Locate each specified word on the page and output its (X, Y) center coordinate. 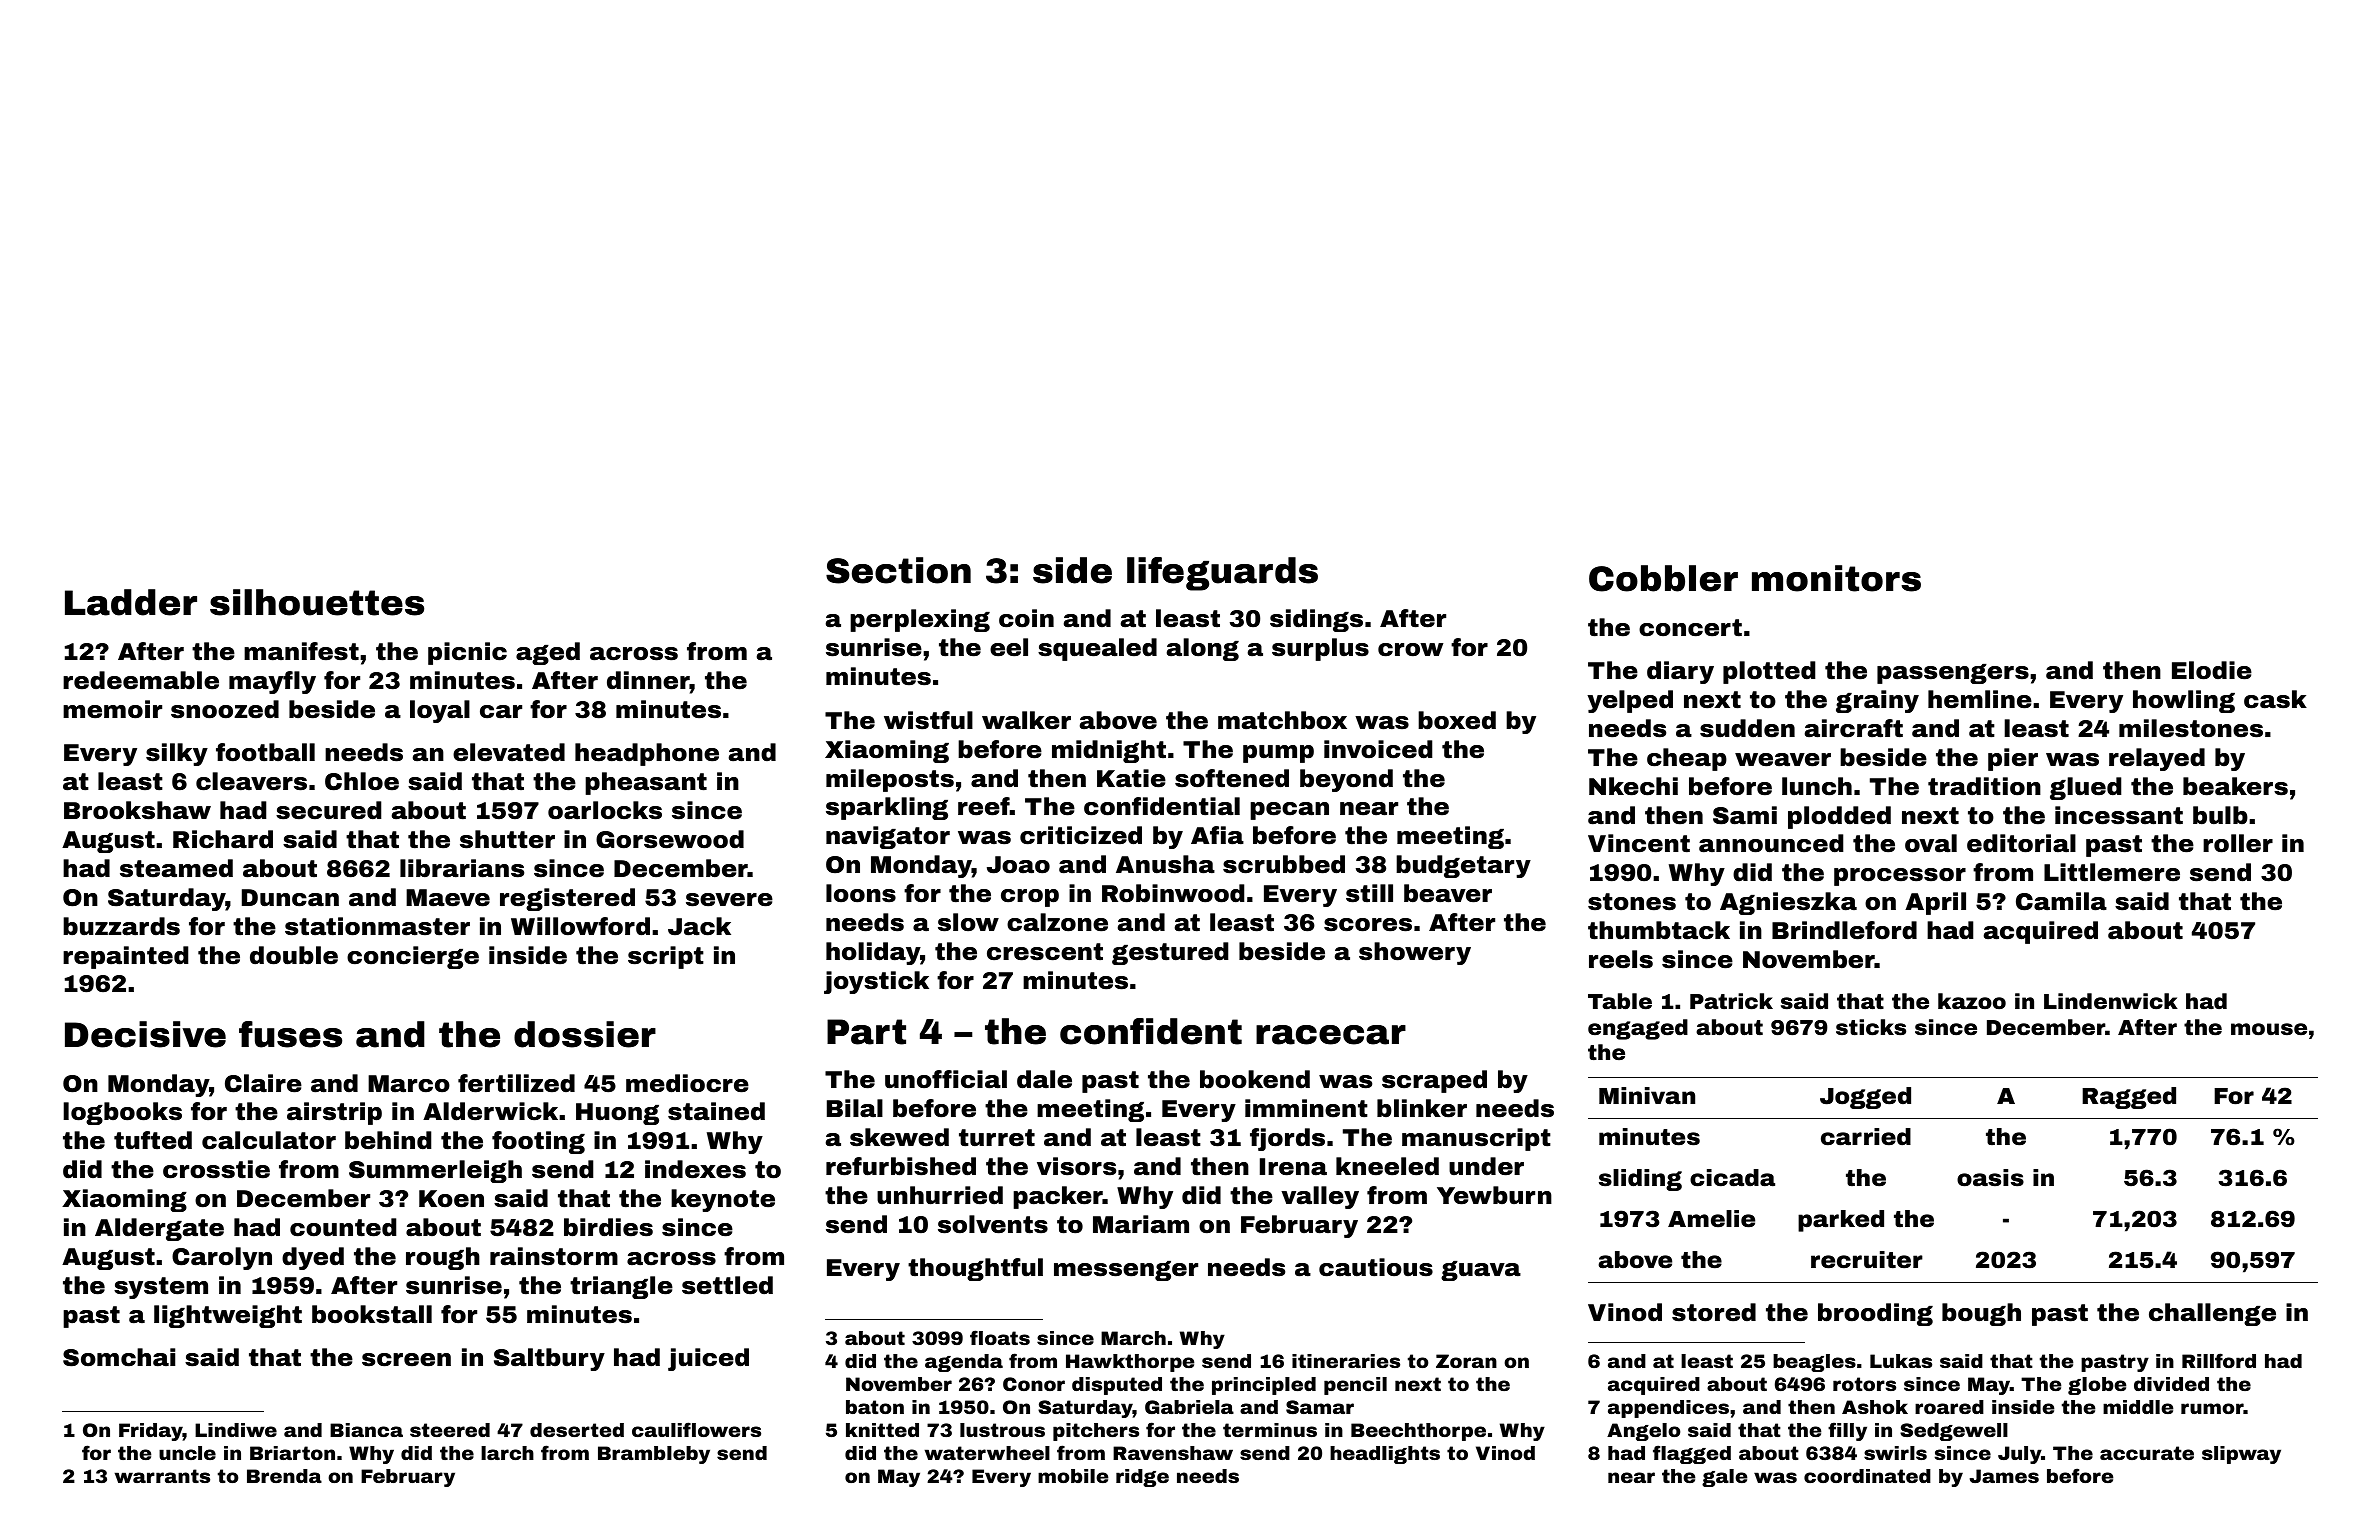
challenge (2212, 1314)
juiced (708, 1359)
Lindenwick (2111, 1001)
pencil (1355, 1386)
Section (898, 570)
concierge (413, 957)
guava (1481, 1271)
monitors (1836, 578)
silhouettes (317, 602)
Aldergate (159, 1229)
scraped (1434, 1081)
